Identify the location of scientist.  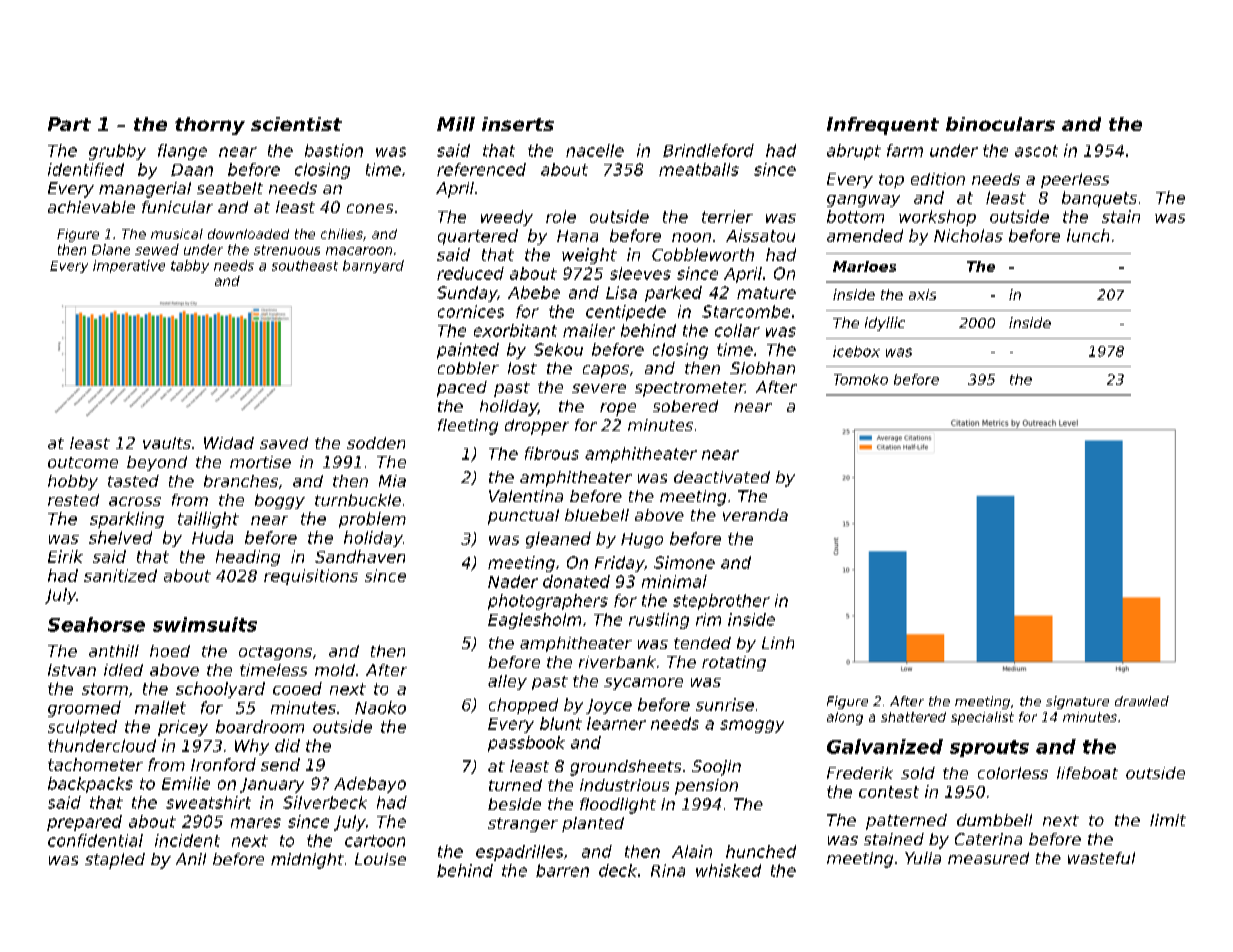
(296, 124).
